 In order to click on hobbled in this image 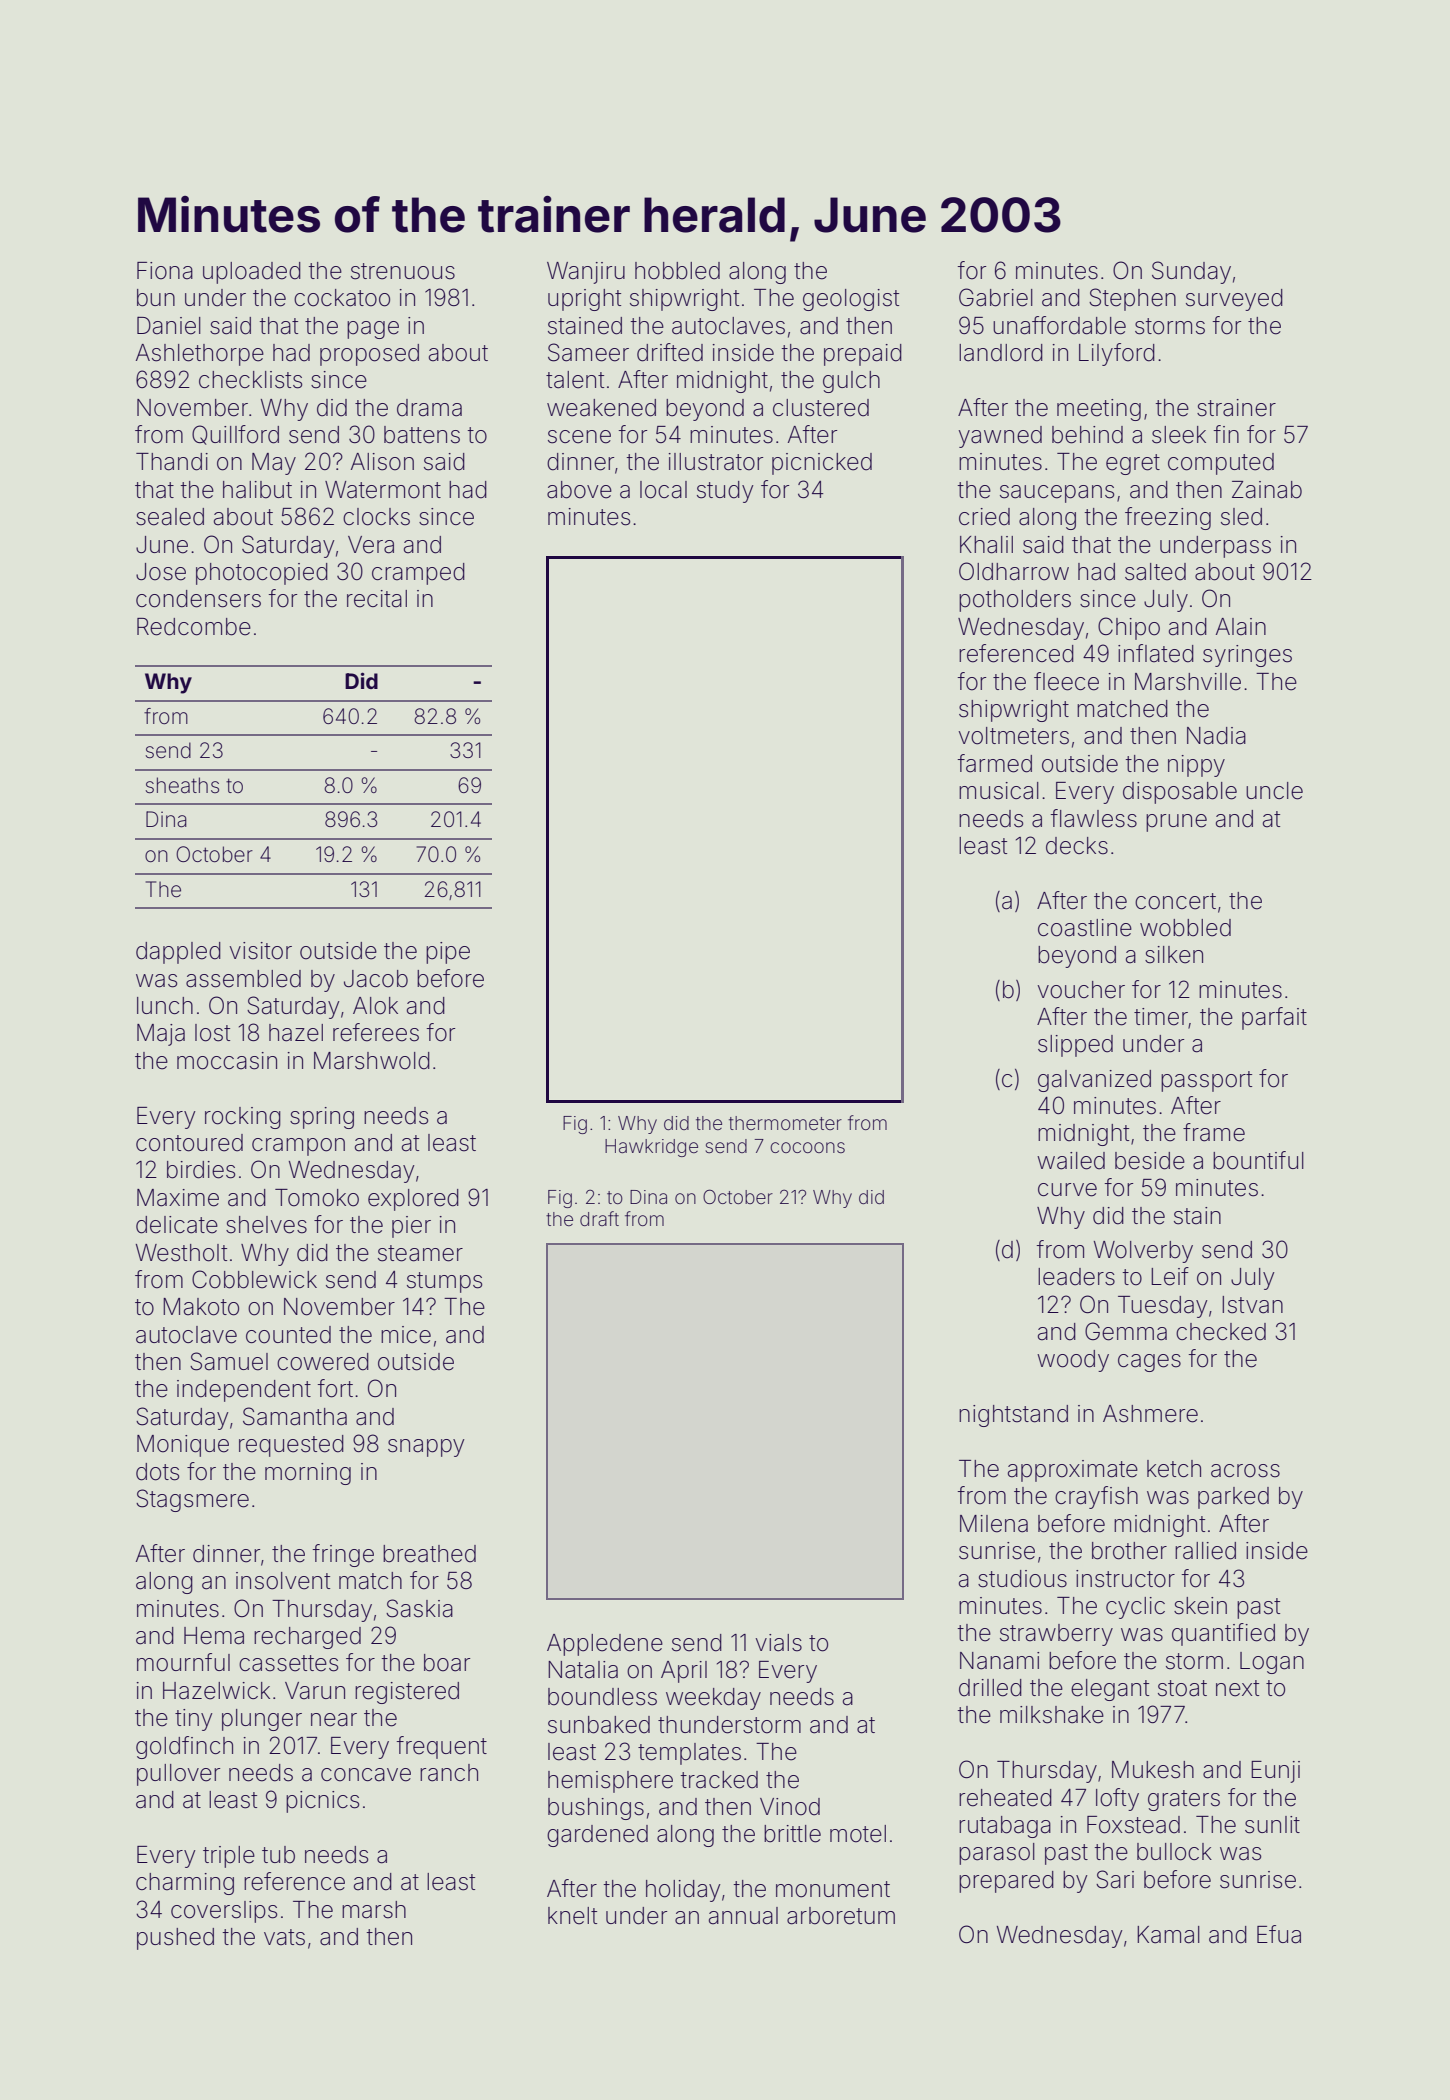, I will do `click(677, 271)`.
